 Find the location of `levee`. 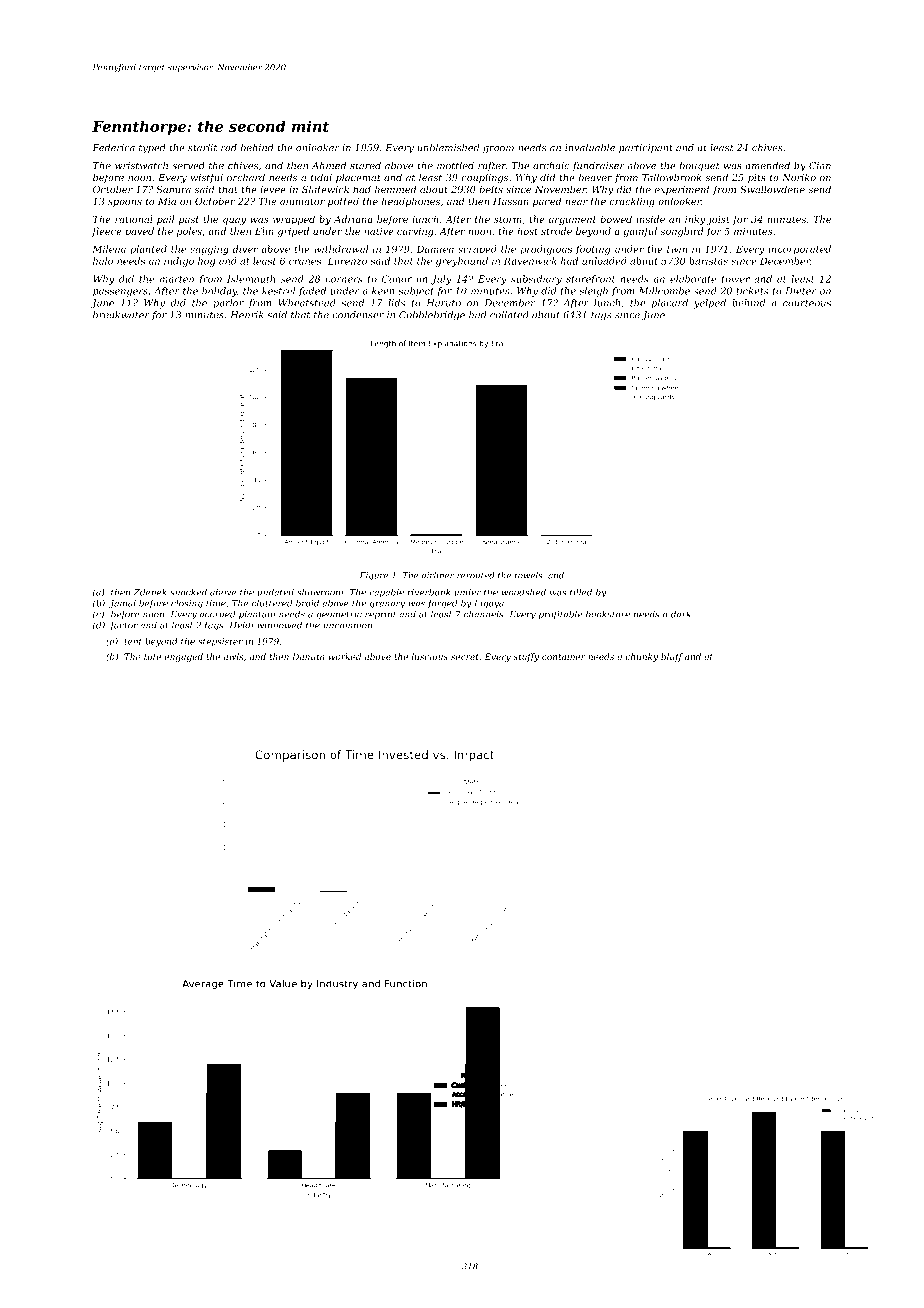

levee is located at coordinates (273, 189).
